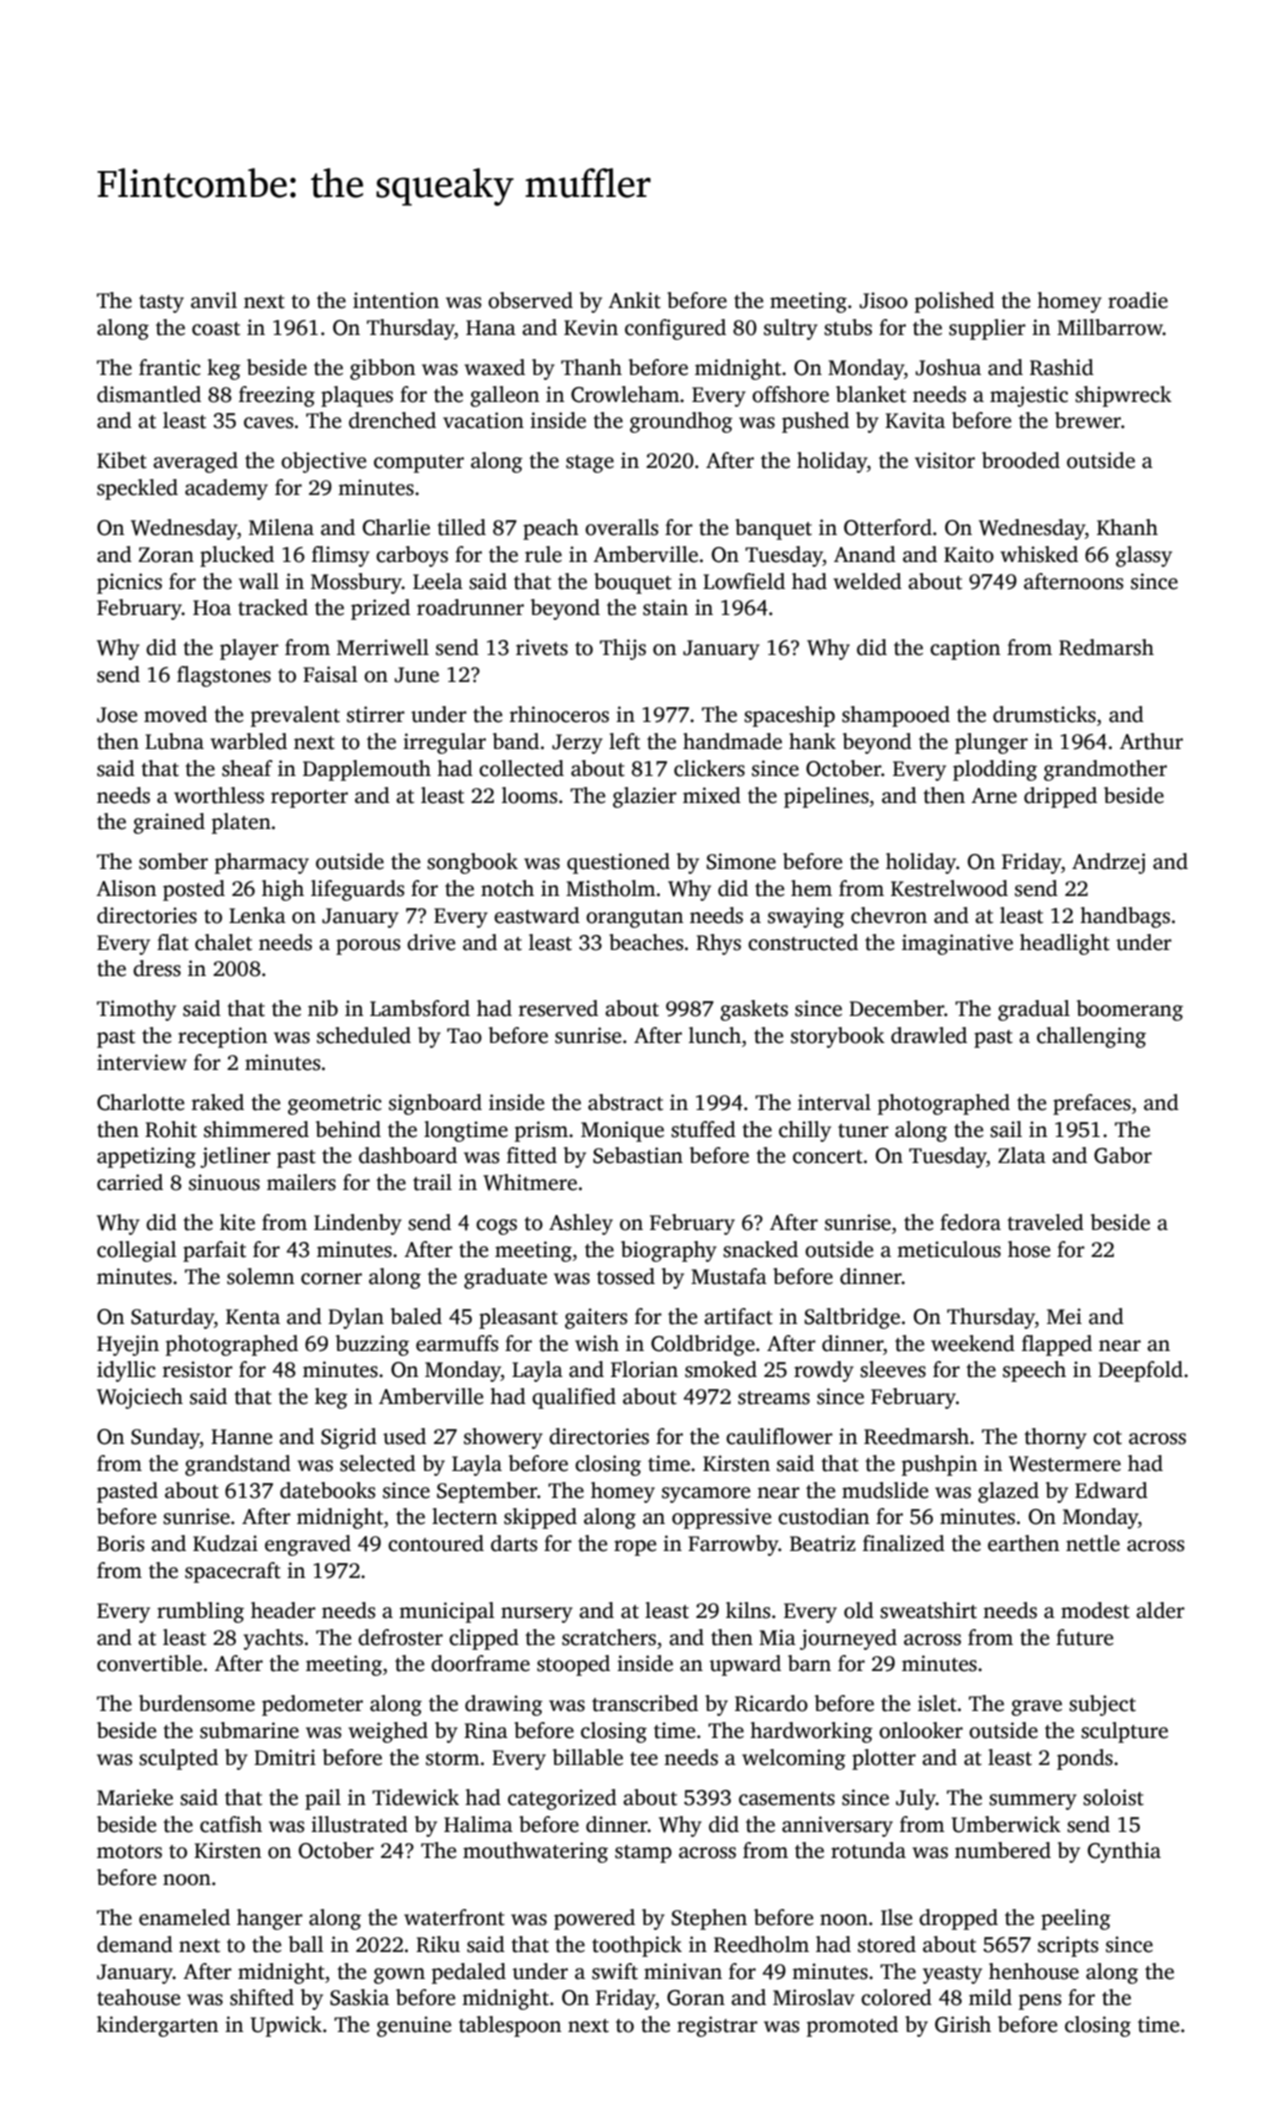 This page has height=2120, width=1287. What do you see at coordinates (283, 1610) in the page?
I see `header` at bounding box center [283, 1610].
